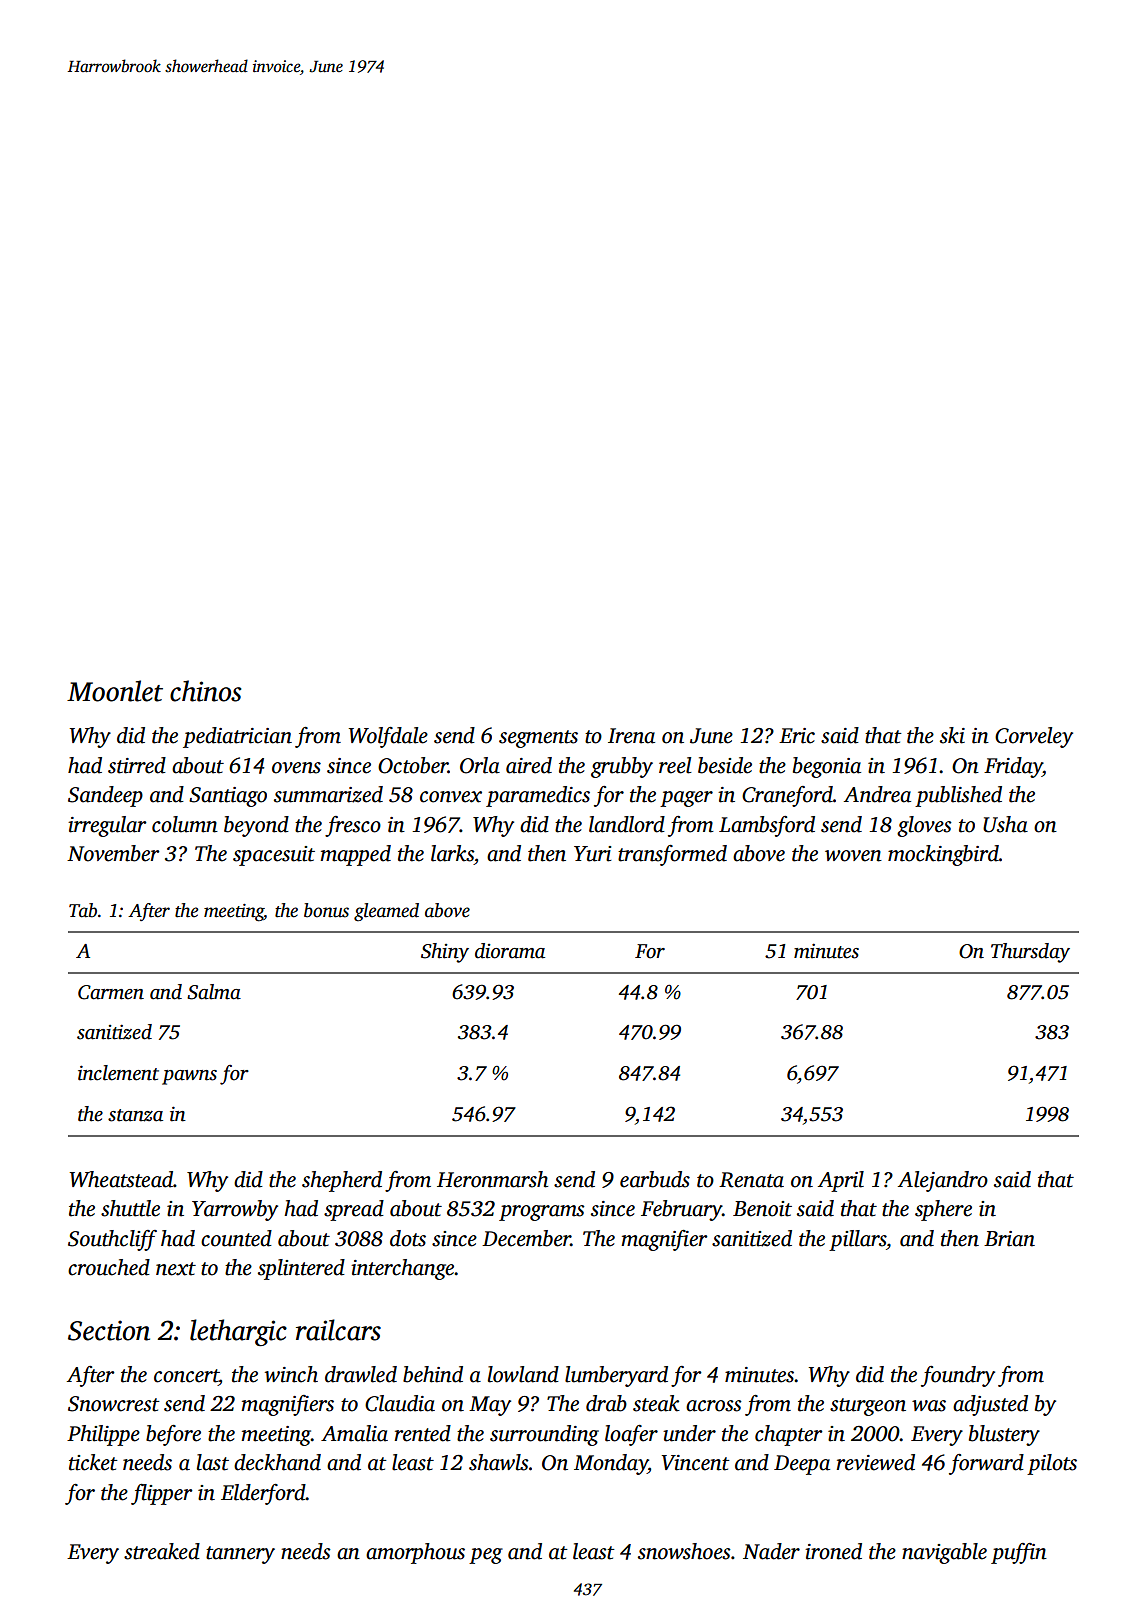  I want to click on Wolfdale, so click(388, 737).
